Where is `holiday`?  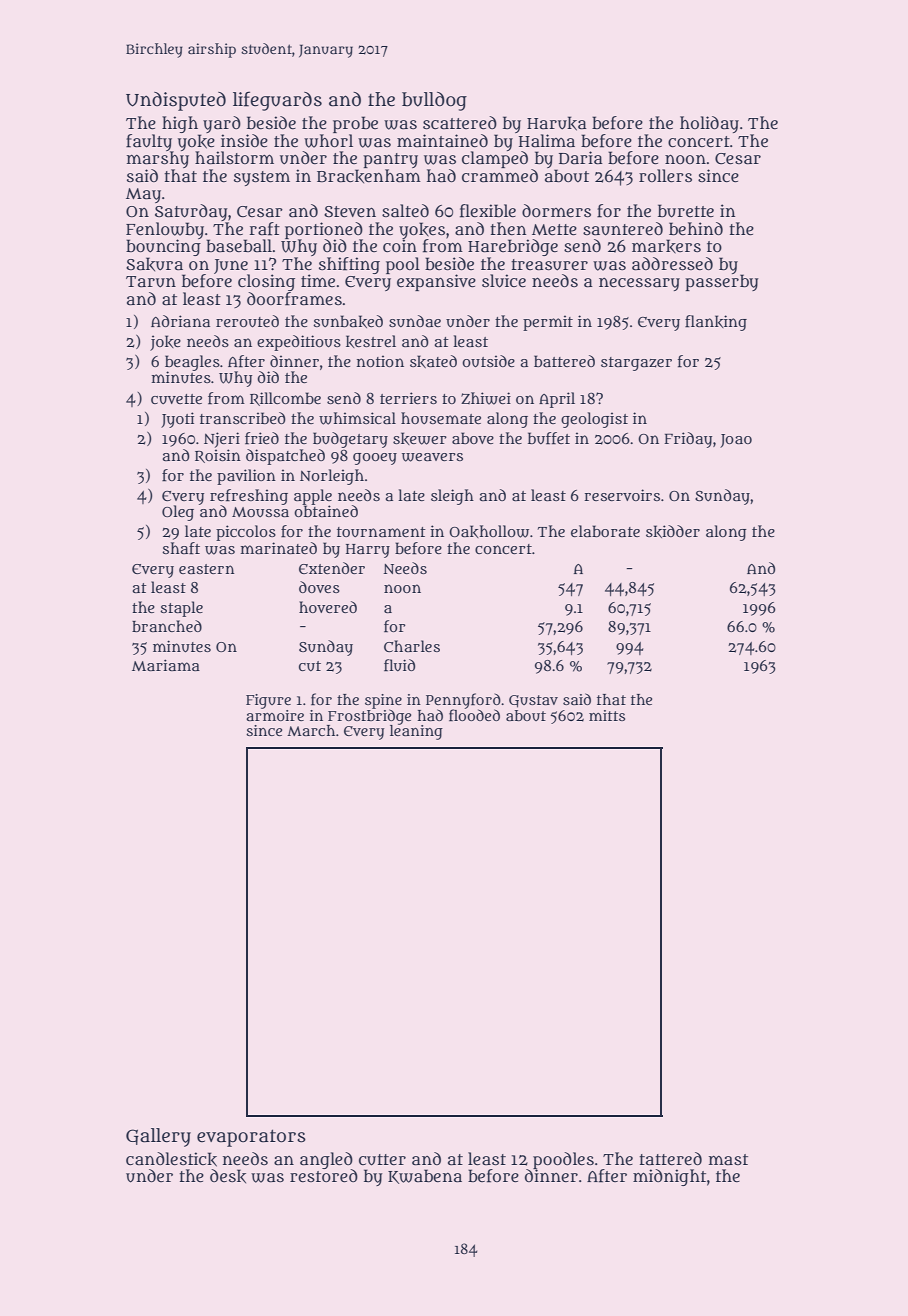
holiday is located at coordinates (709, 124).
